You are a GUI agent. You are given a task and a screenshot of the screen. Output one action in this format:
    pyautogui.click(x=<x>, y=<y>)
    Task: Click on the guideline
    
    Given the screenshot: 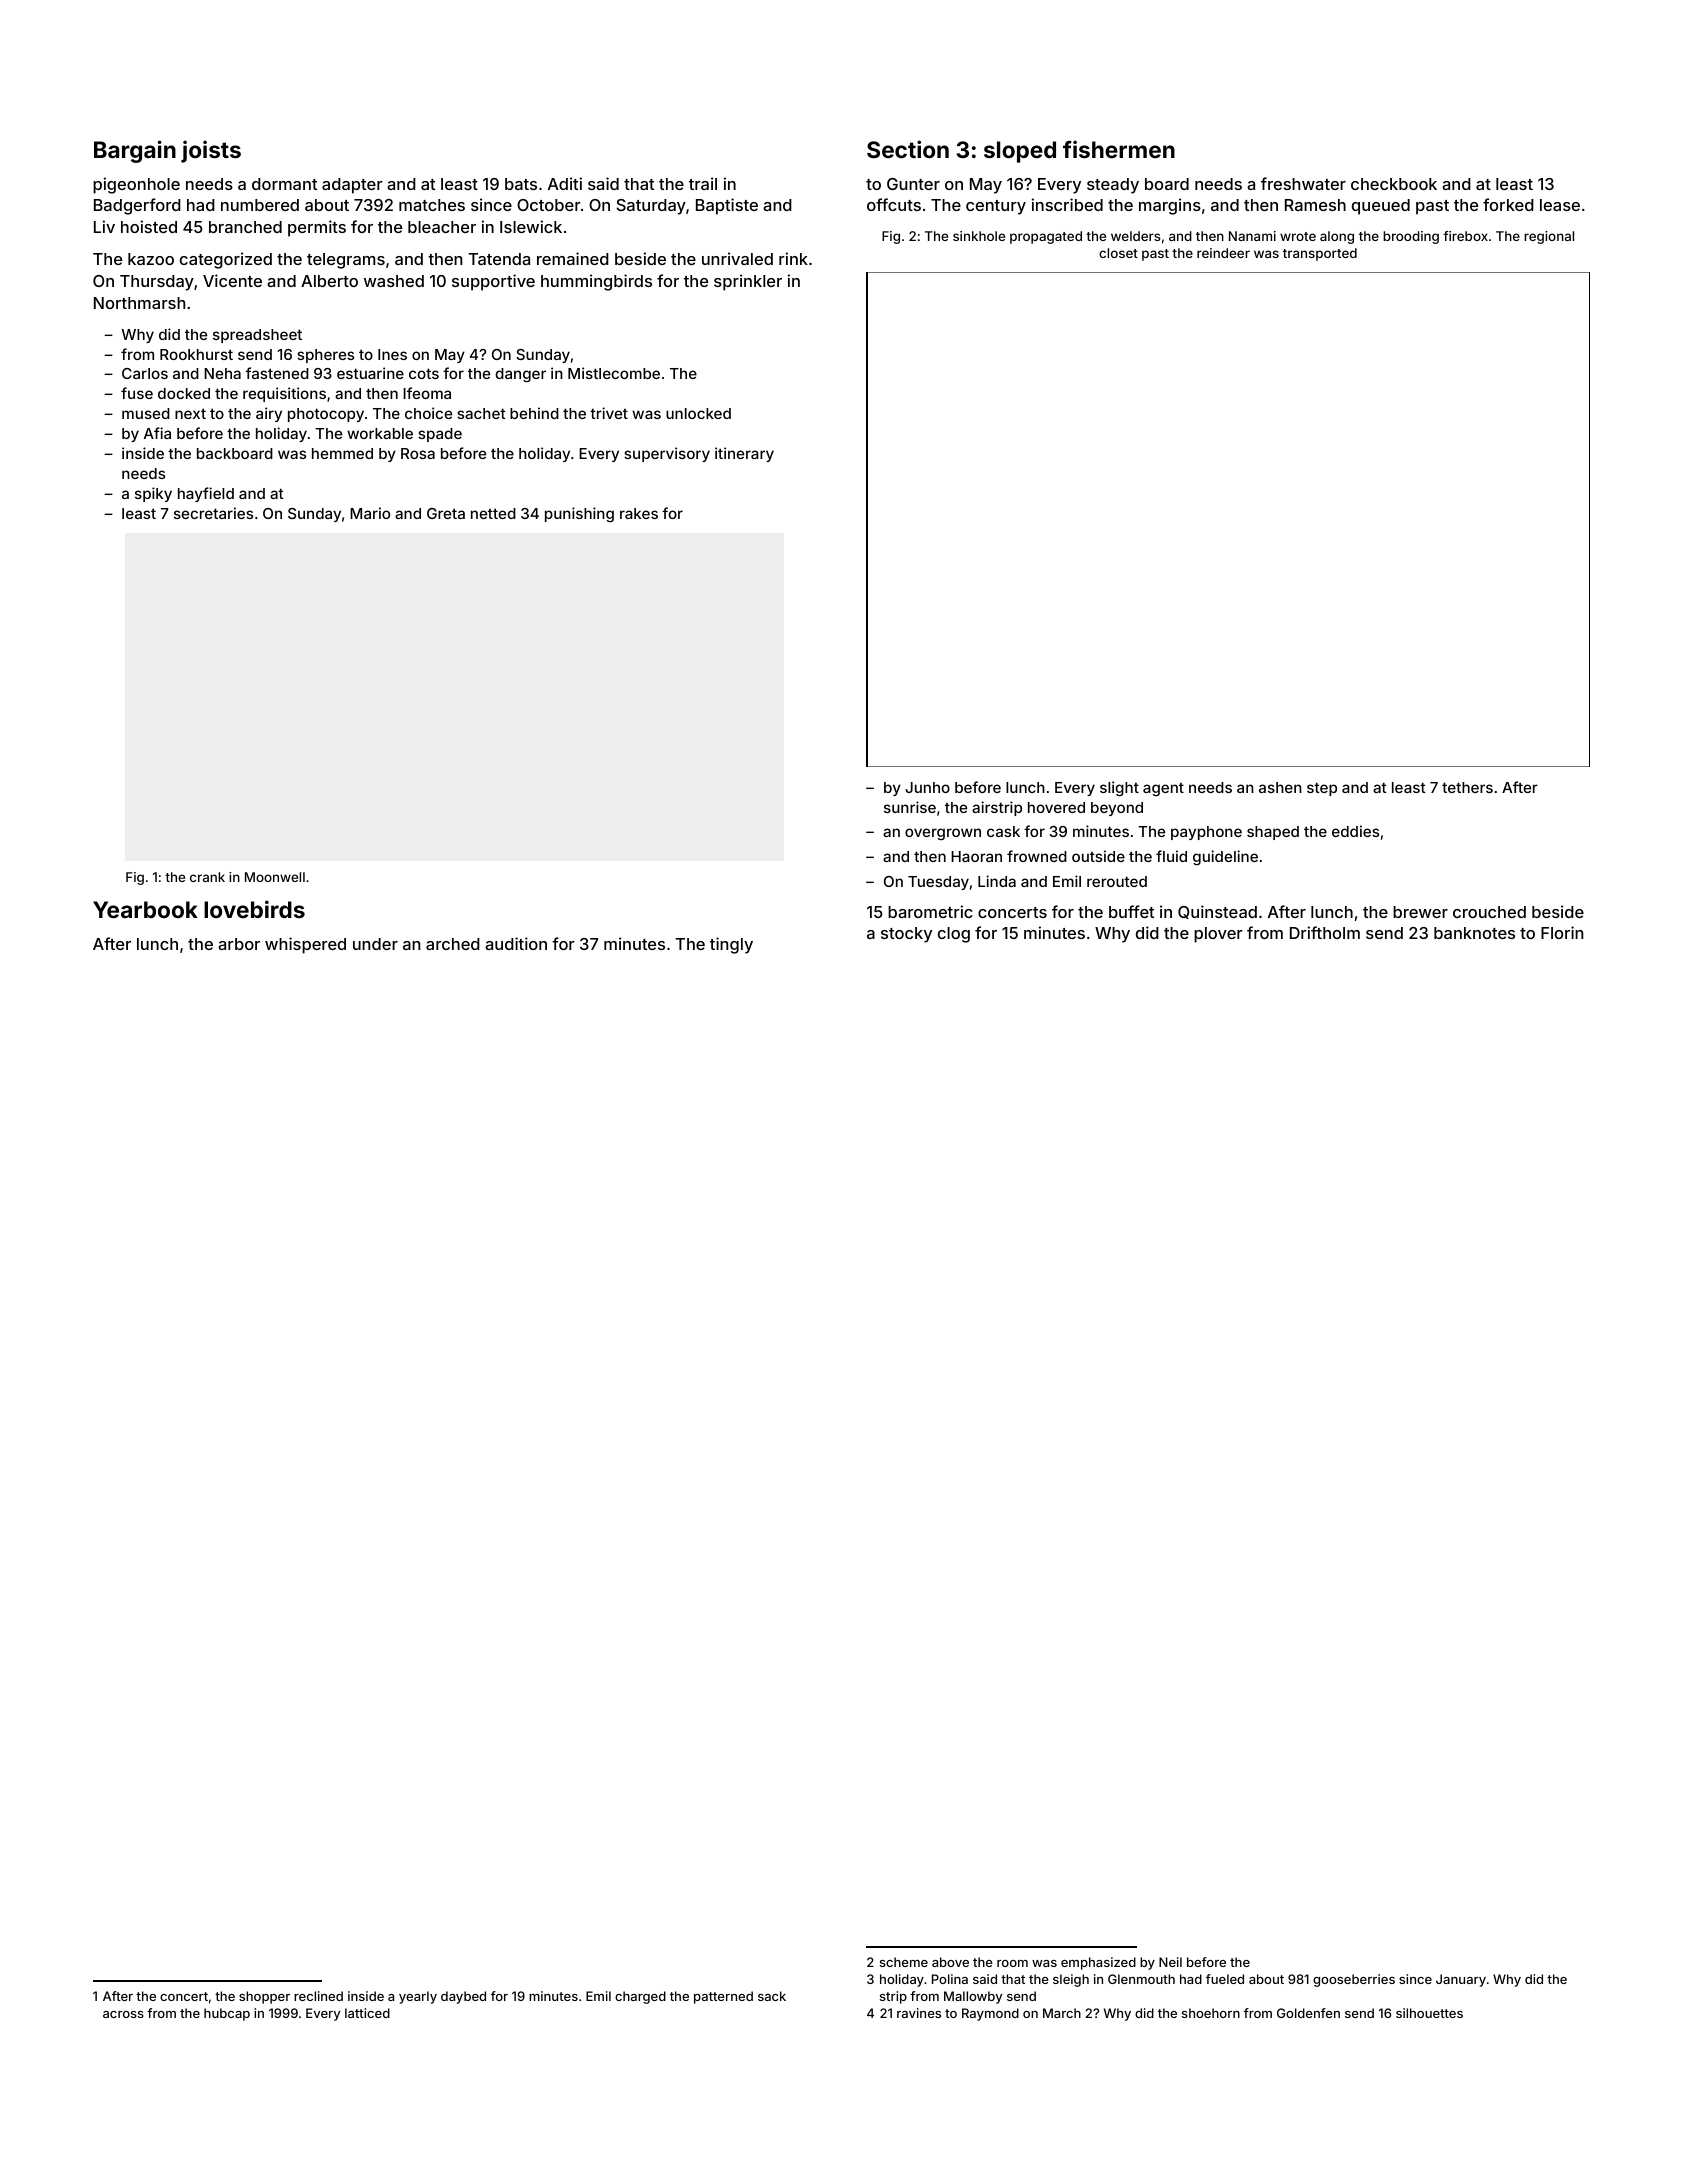 What is the action you would take?
    pyautogui.click(x=1225, y=857)
